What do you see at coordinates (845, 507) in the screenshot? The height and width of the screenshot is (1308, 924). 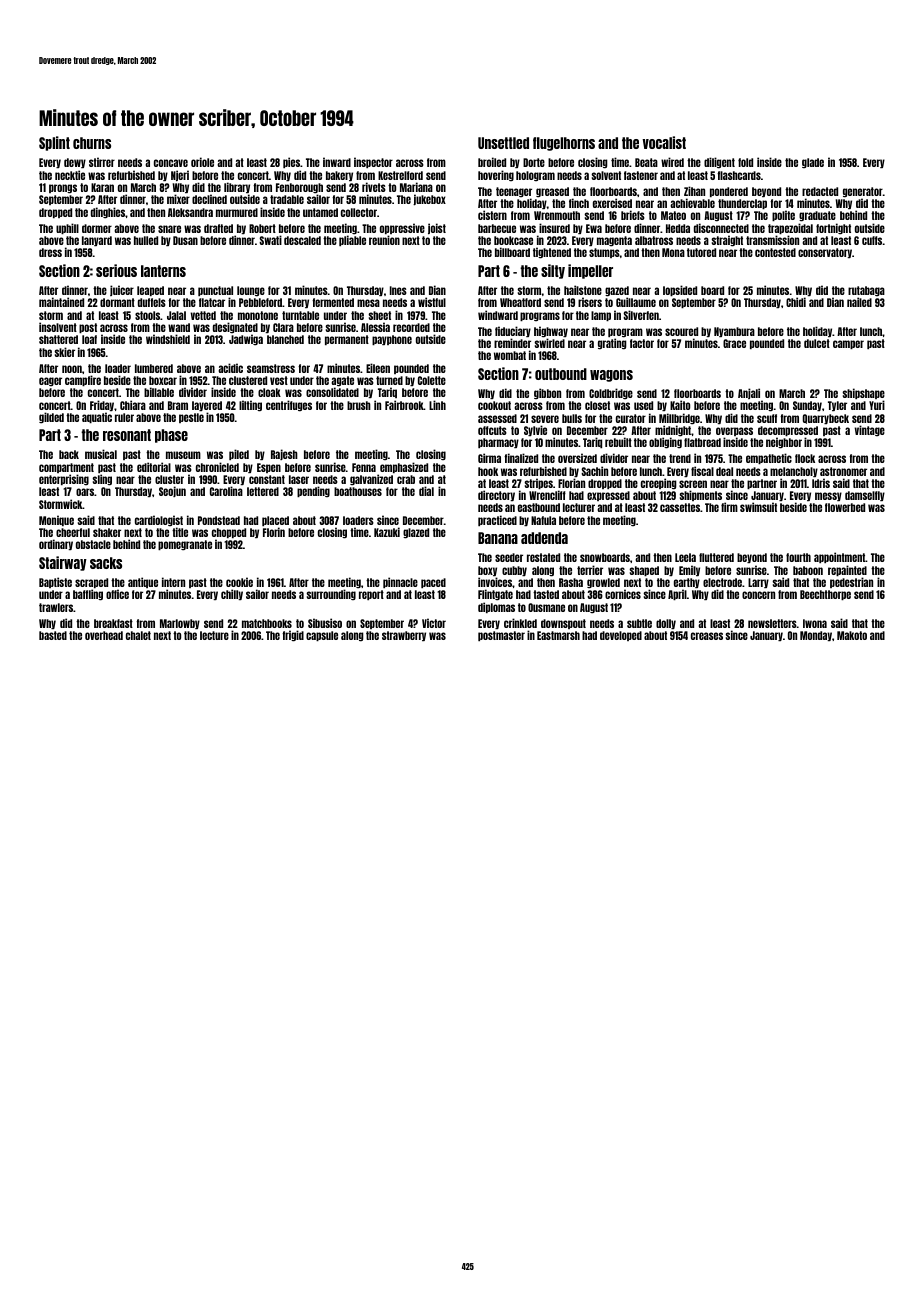 I see `flowerbed` at bounding box center [845, 507].
